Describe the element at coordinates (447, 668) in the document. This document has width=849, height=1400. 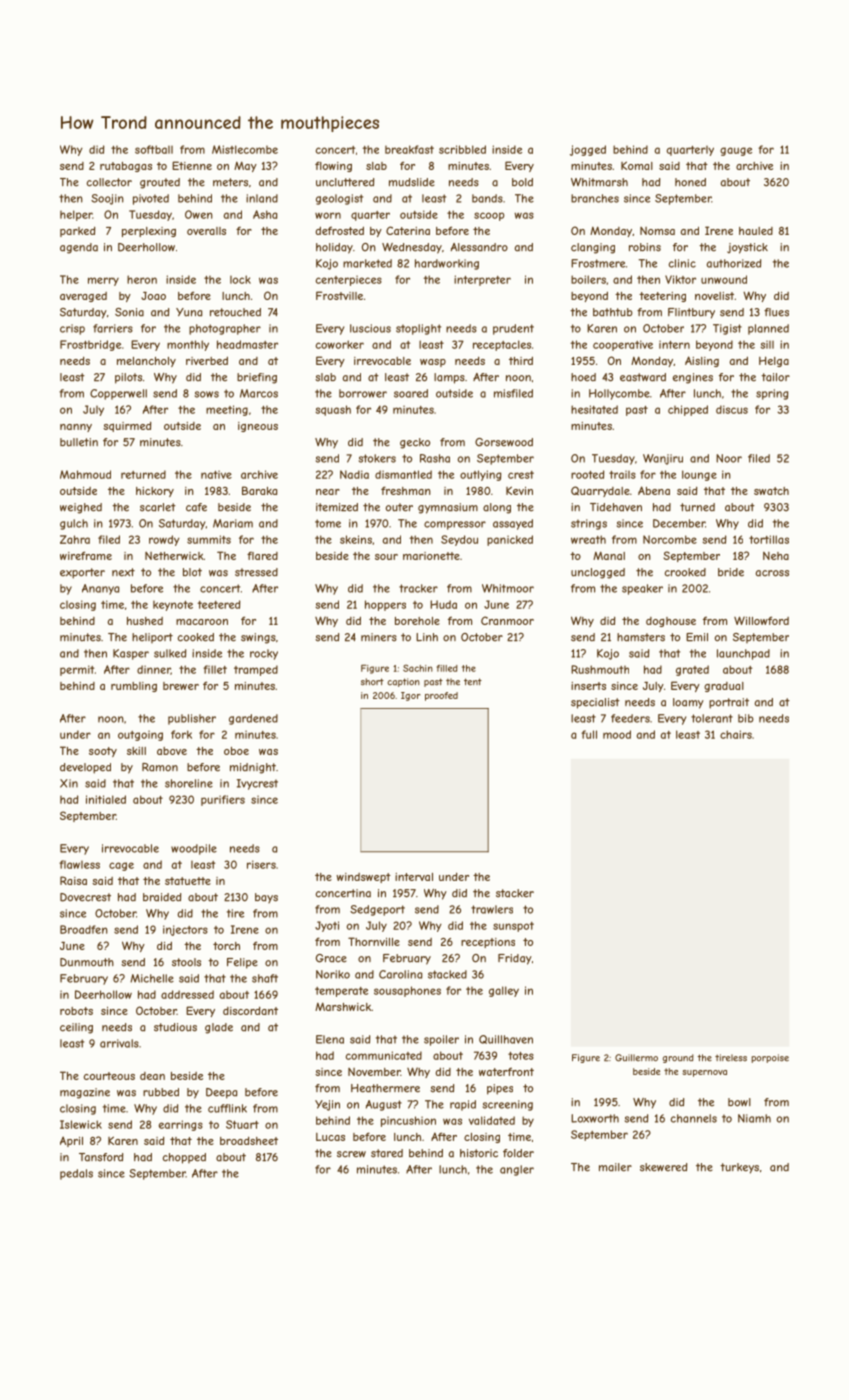
I see `filled` at that location.
